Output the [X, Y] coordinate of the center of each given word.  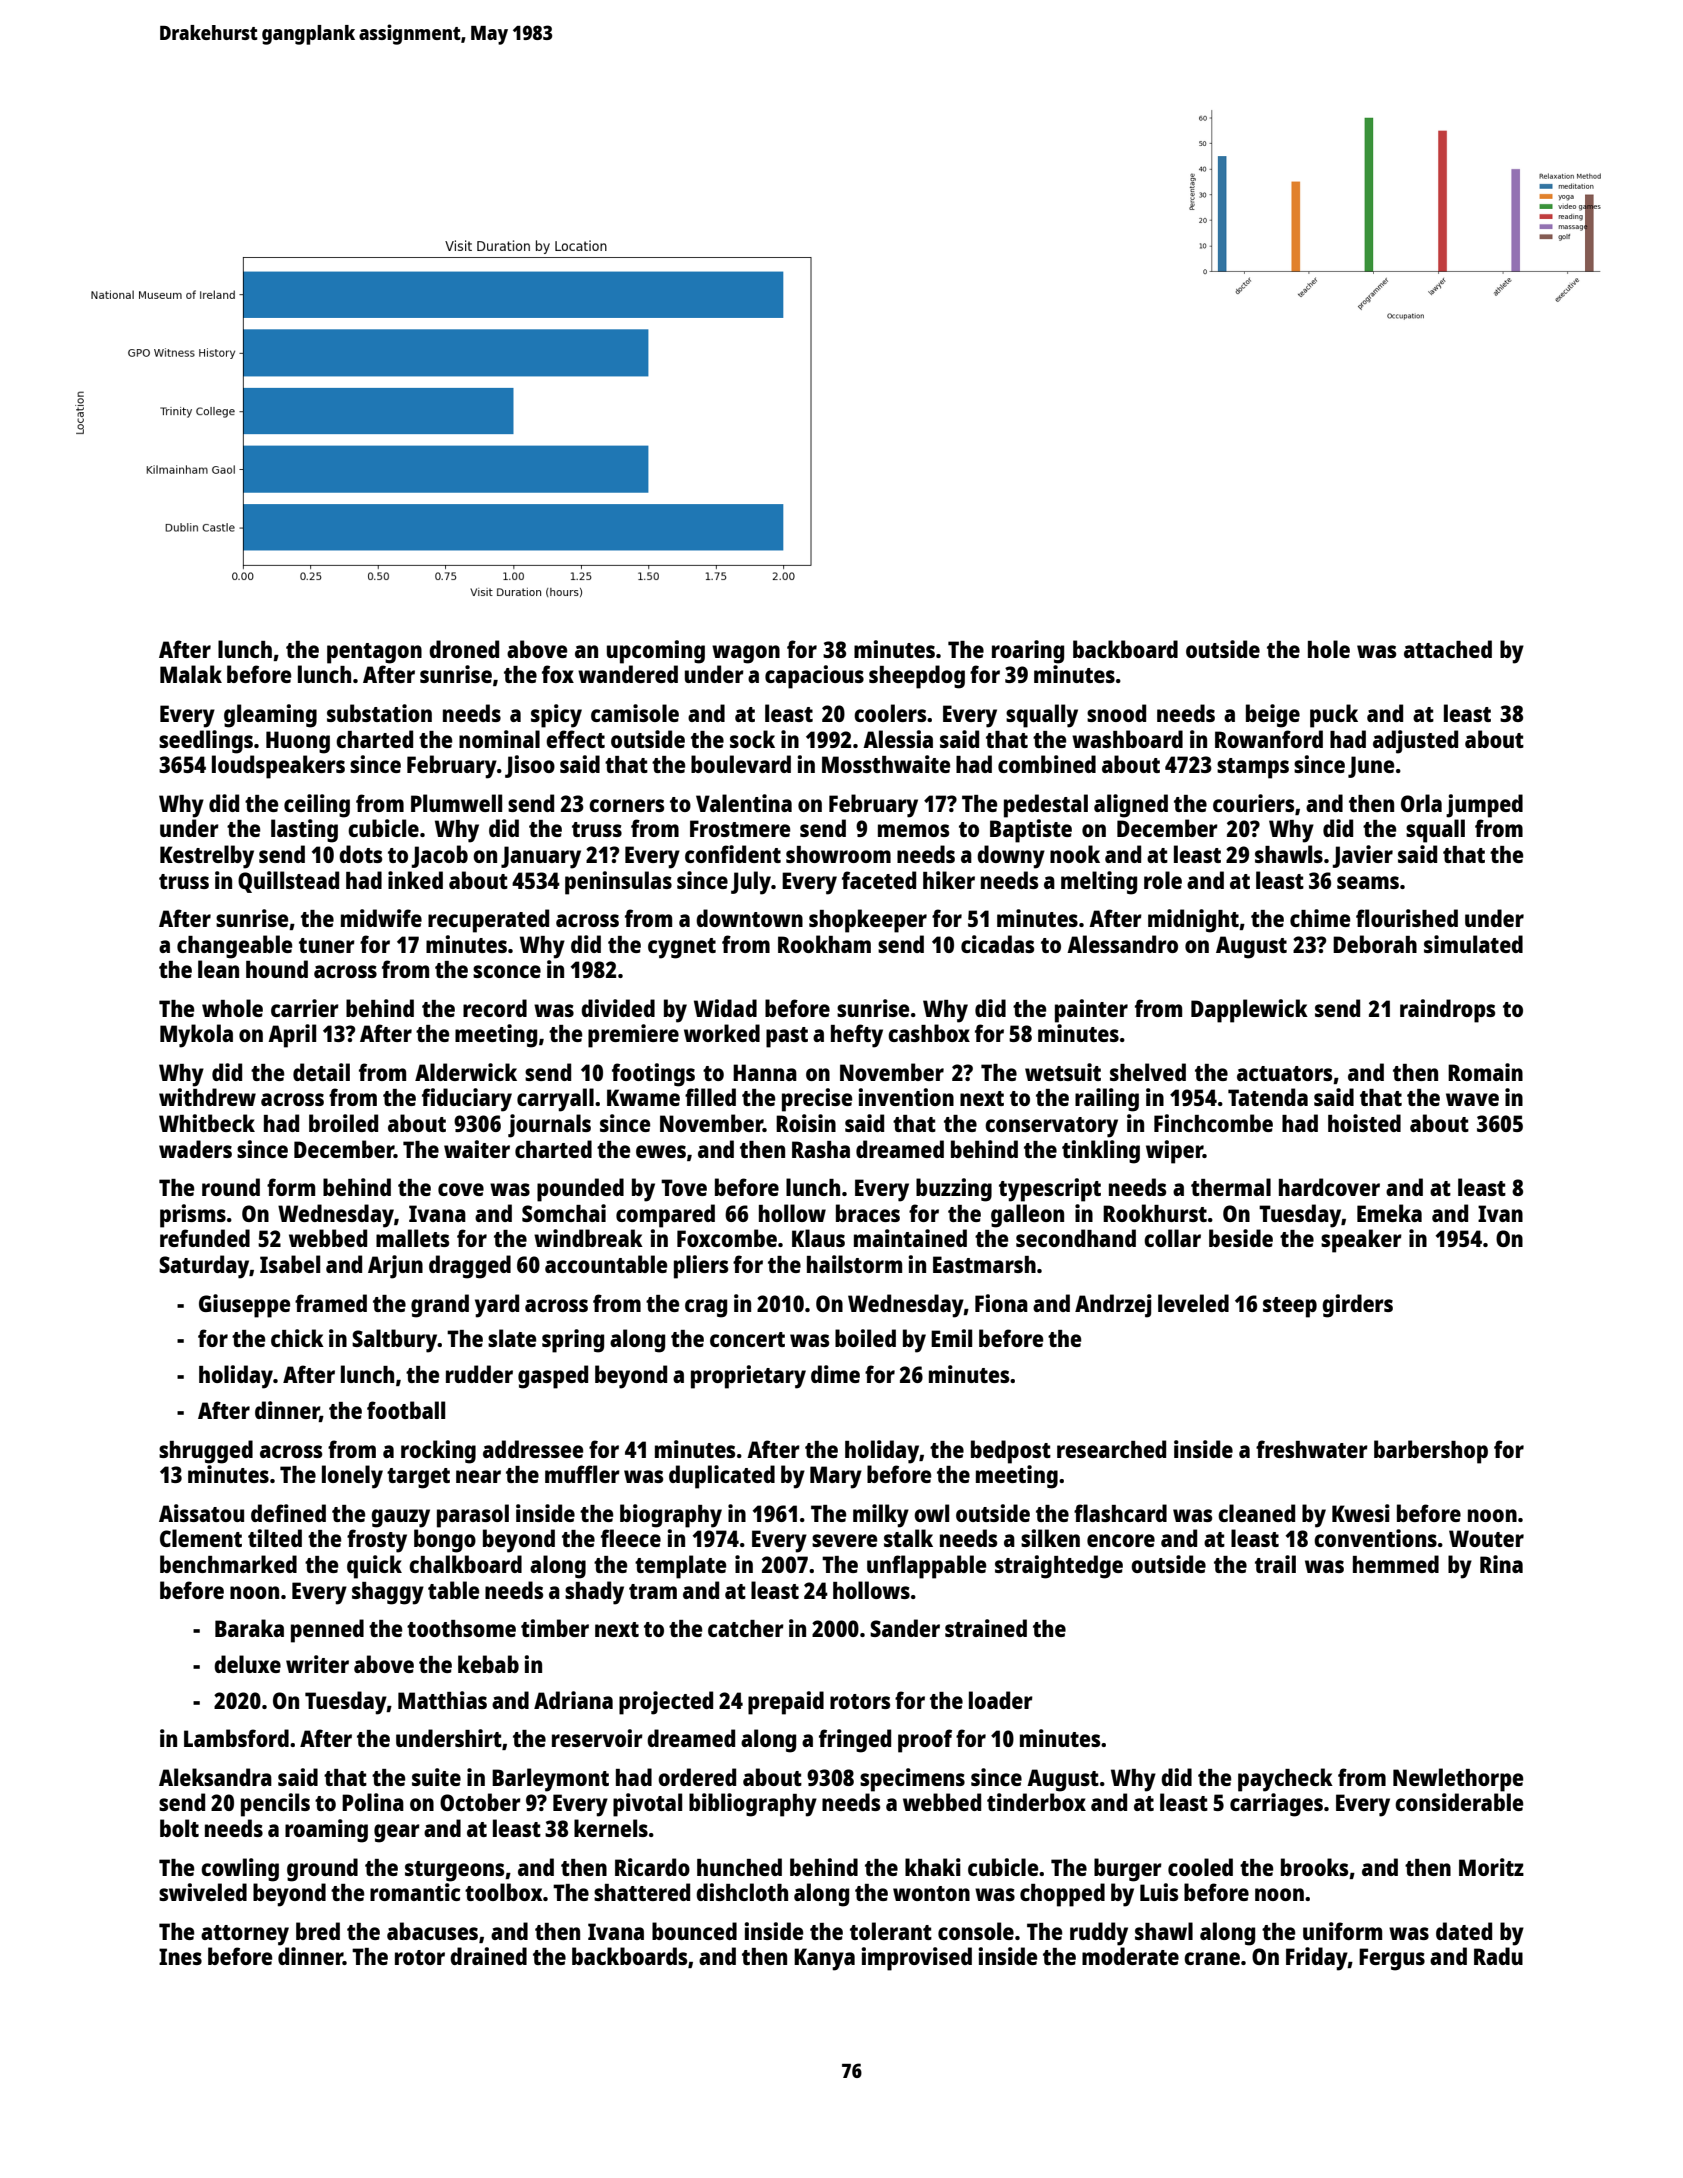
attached [1448, 649]
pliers [701, 1267]
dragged [470, 1267]
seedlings [206, 742]
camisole [635, 713]
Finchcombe [1213, 1123]
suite [436, 1777]
